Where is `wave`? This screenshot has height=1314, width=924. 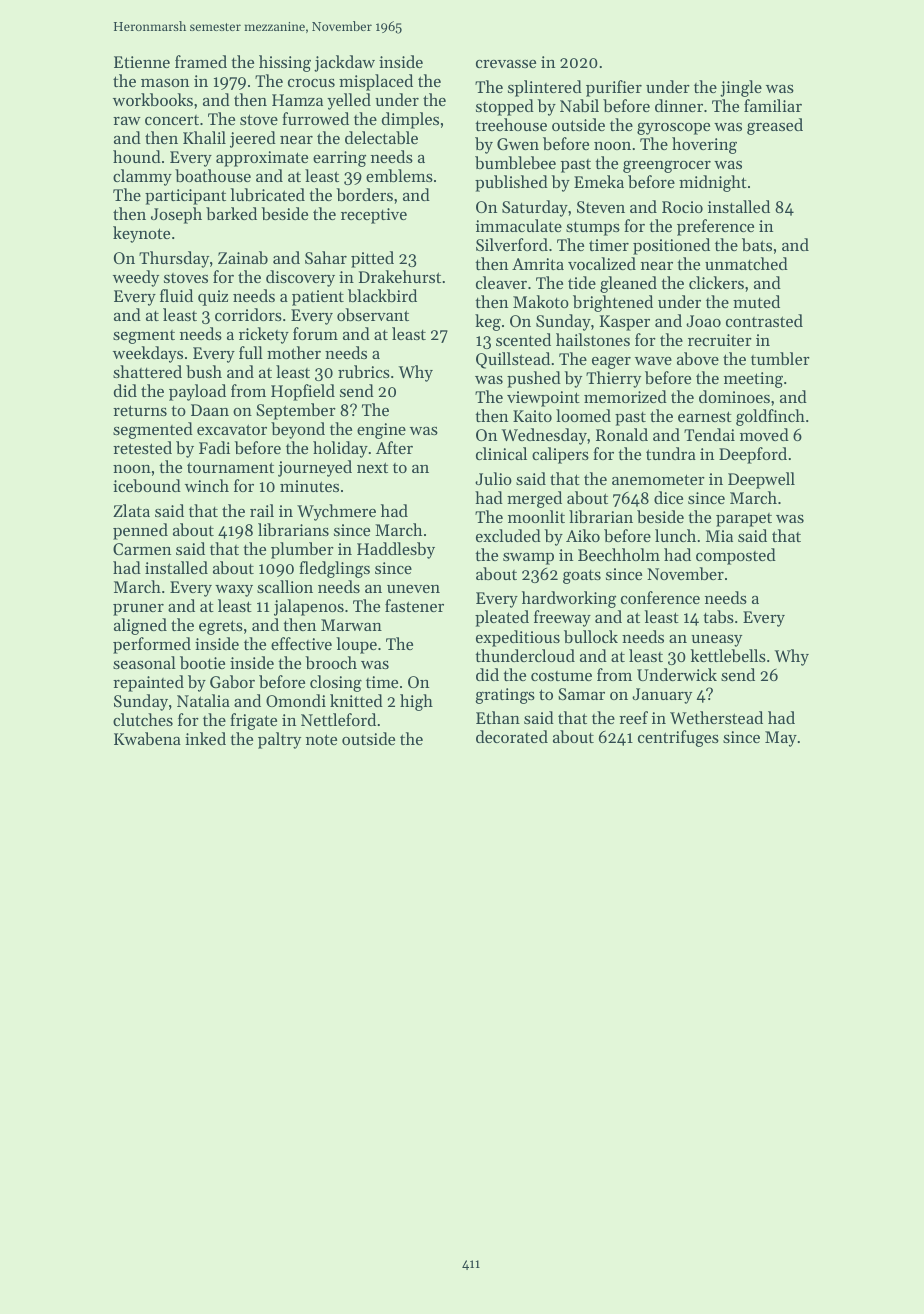 wave is located at coordinates (653, 361).
